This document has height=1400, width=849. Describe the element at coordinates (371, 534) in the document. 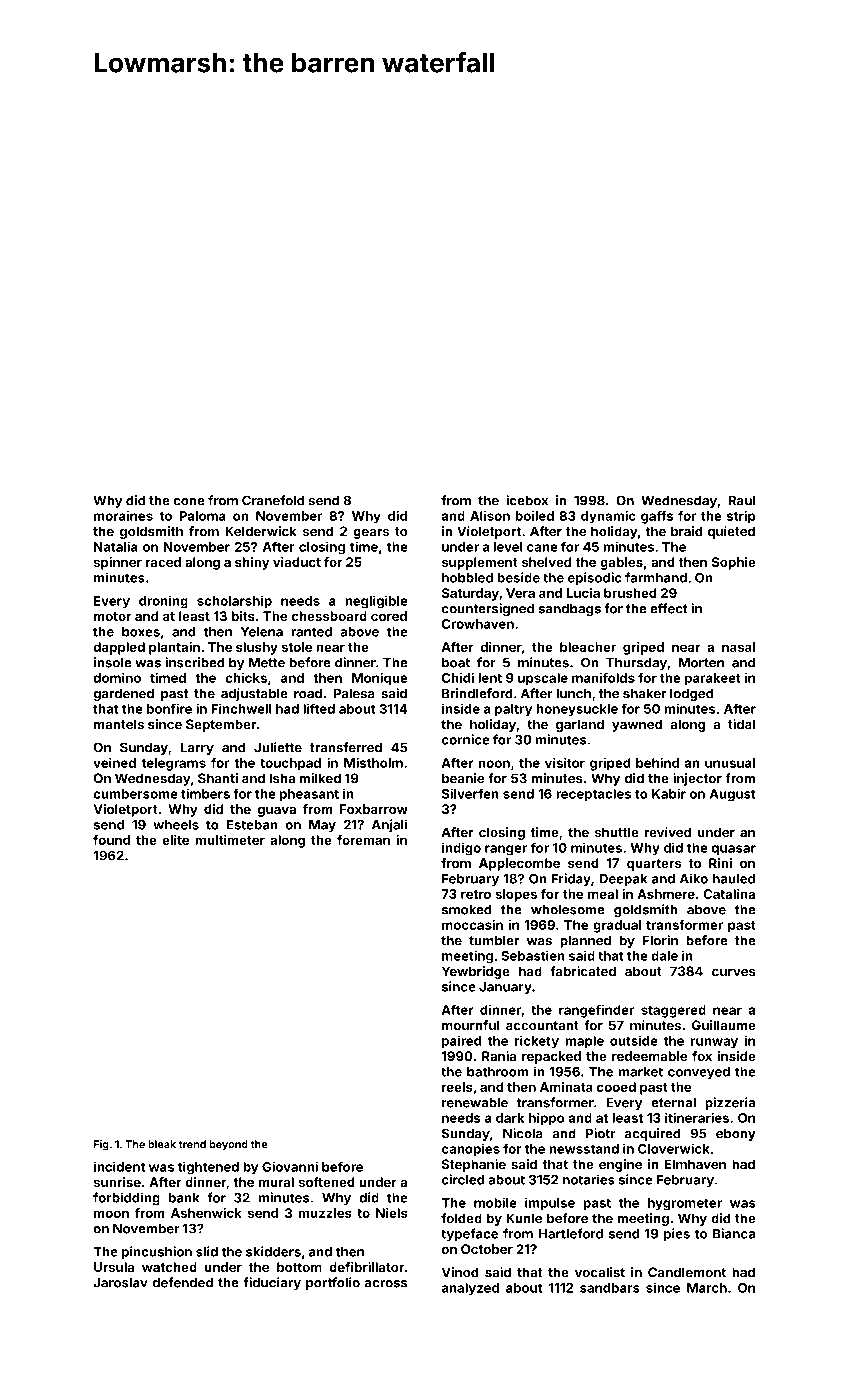

I see `gears` at that location.
